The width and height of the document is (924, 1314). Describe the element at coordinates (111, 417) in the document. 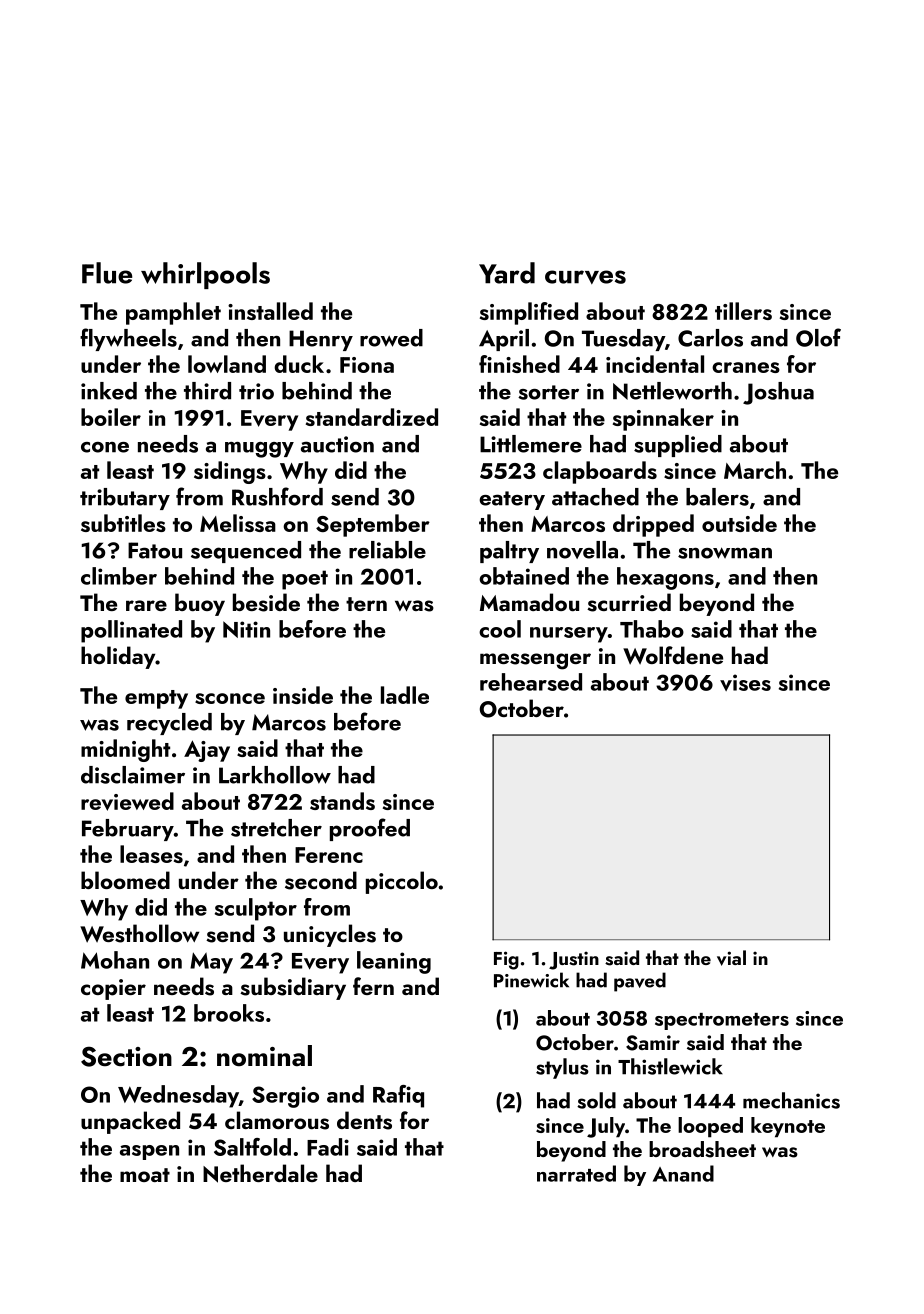

I see `boiler` at that location.
